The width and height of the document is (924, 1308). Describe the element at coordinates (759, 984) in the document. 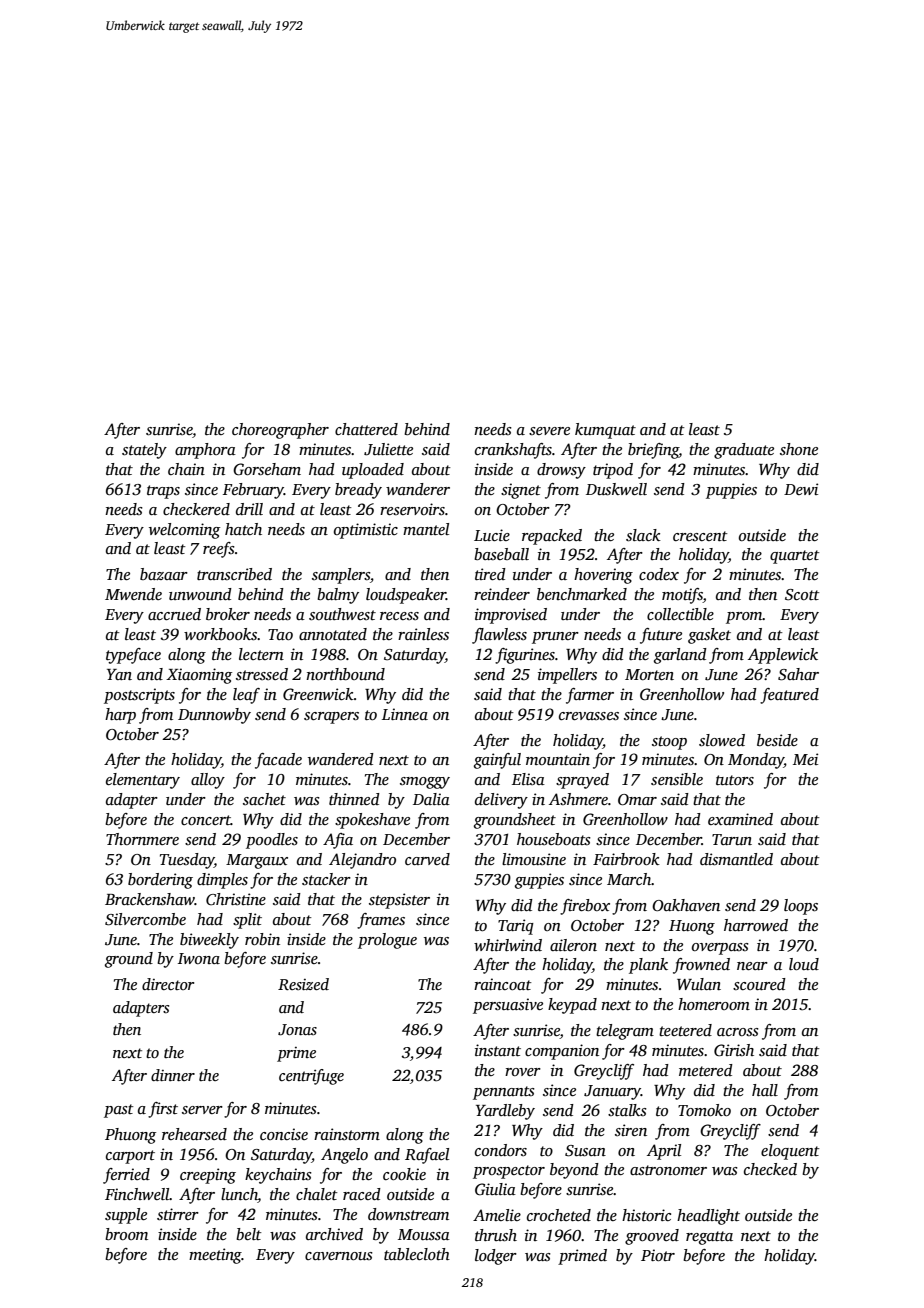

I see `scoured` at that location.
